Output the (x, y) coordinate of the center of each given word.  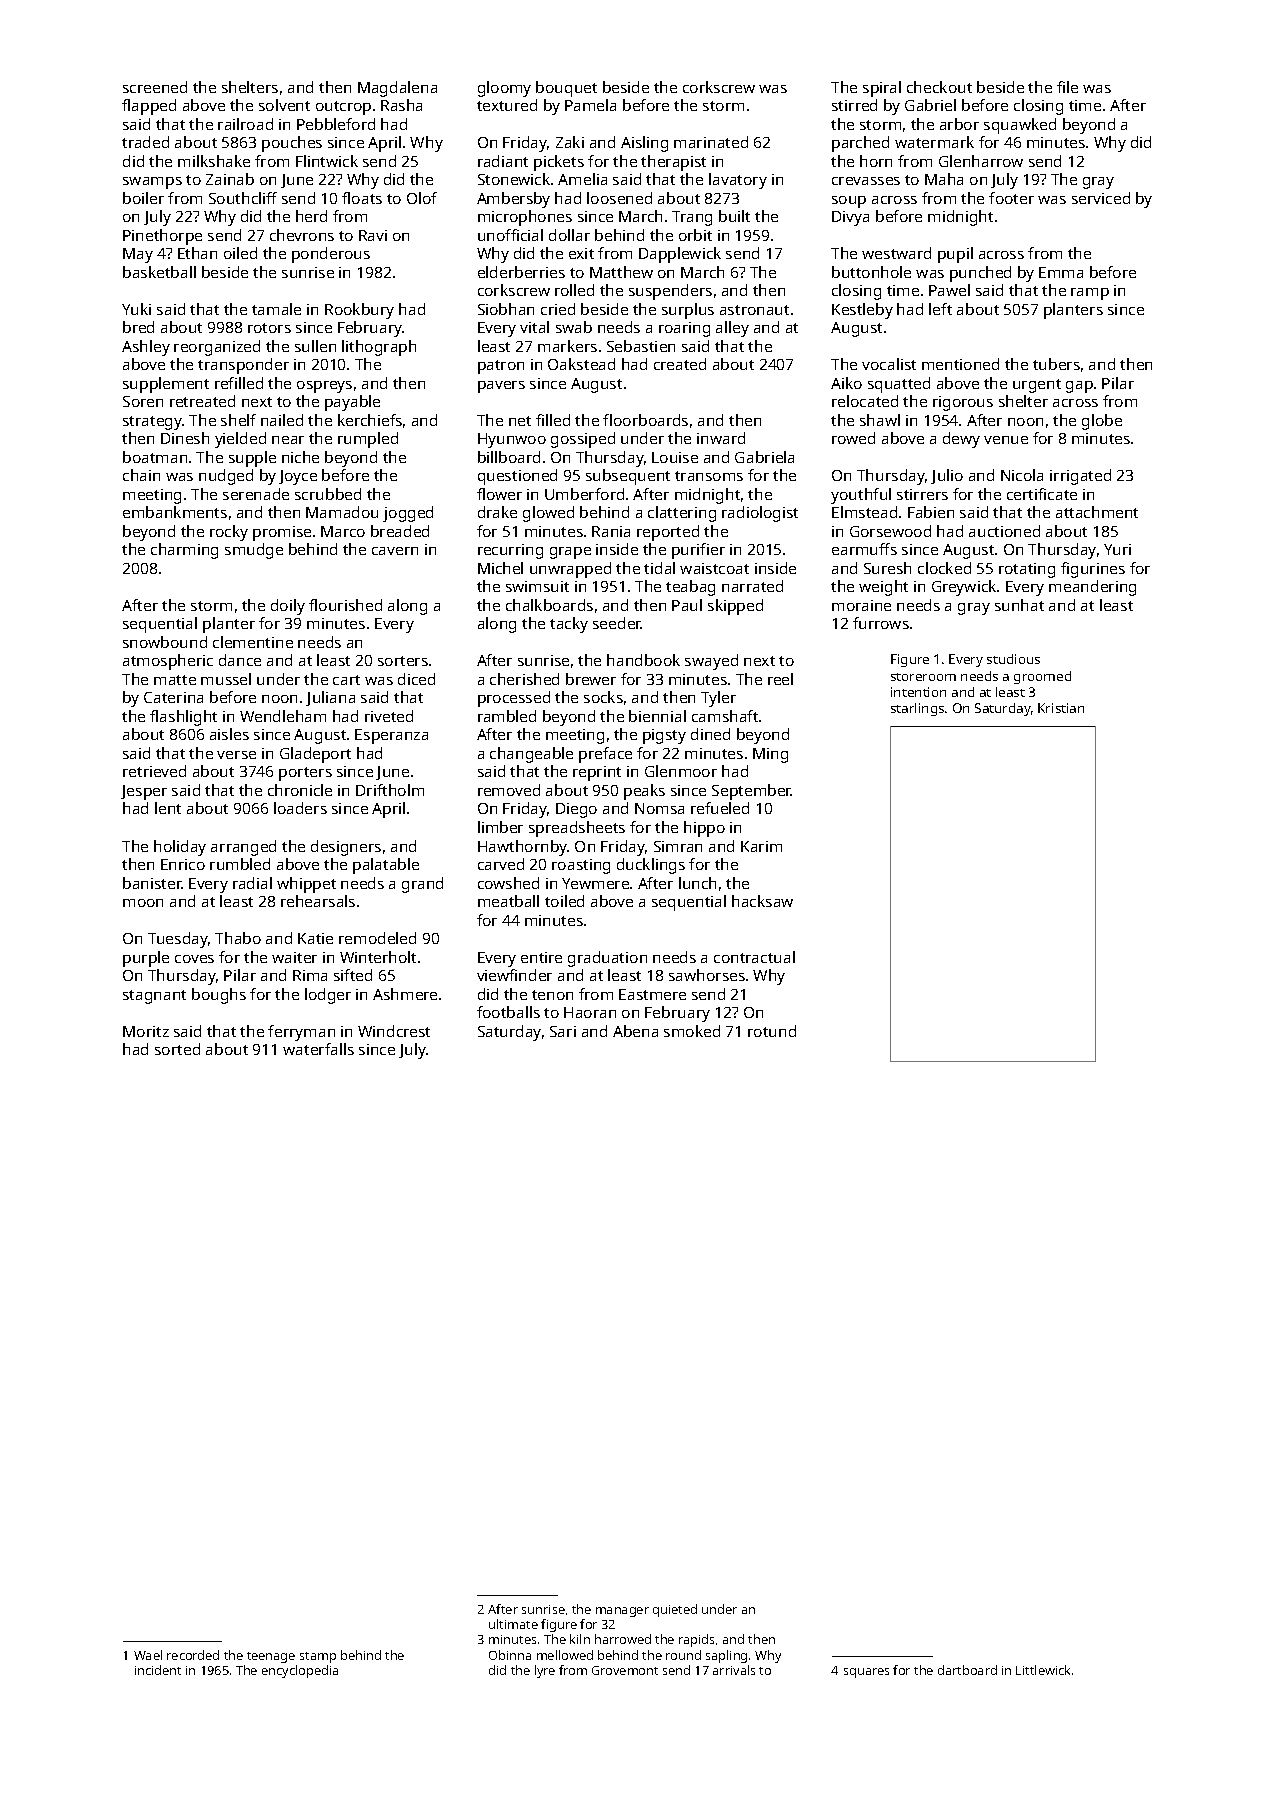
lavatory (738, 181)
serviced (1101, 198)
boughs (219, 996)
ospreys (324, 387)
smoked (692, 1031)
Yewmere (595, 883)
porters (305, 774)
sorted (177, 1049)
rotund (772, 1031)
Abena (635, 1031)
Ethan (197, 253)
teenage (271, 1657)
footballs (508, 1012)
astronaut (754, 310)
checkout (939, 87)
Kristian (1061, 708)
